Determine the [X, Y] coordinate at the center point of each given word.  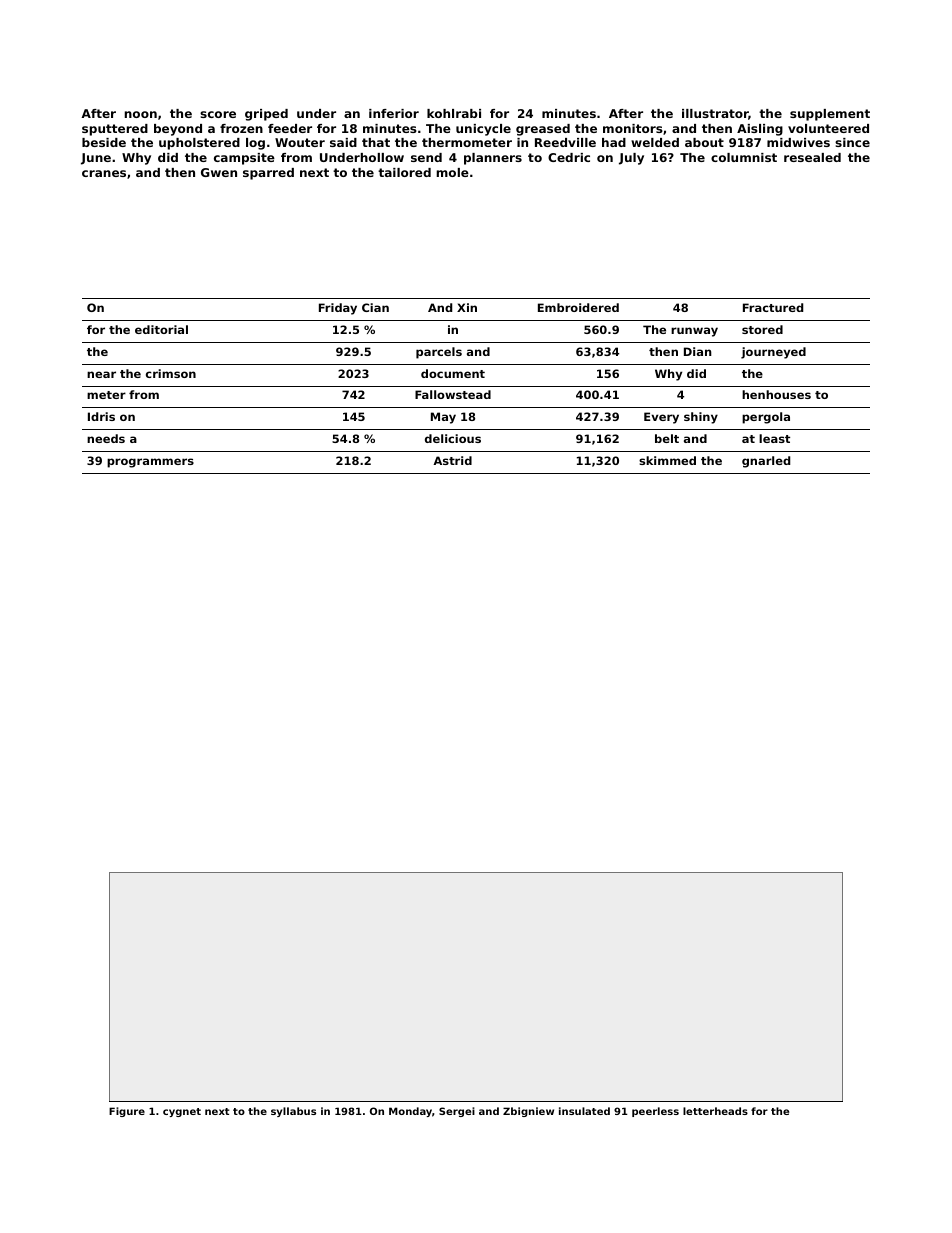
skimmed [667, 460]
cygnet [182, 1112]
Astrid [452, 460]
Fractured [773, 307]
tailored [404, 172]
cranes [104, 173]
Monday [410, 1112]
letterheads [715, 1111]
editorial [161, 329]
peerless [655, 1112]
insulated [584, 1111]
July [631, 159]
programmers [150, 463]
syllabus [293, 1112]
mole [452, 172]
